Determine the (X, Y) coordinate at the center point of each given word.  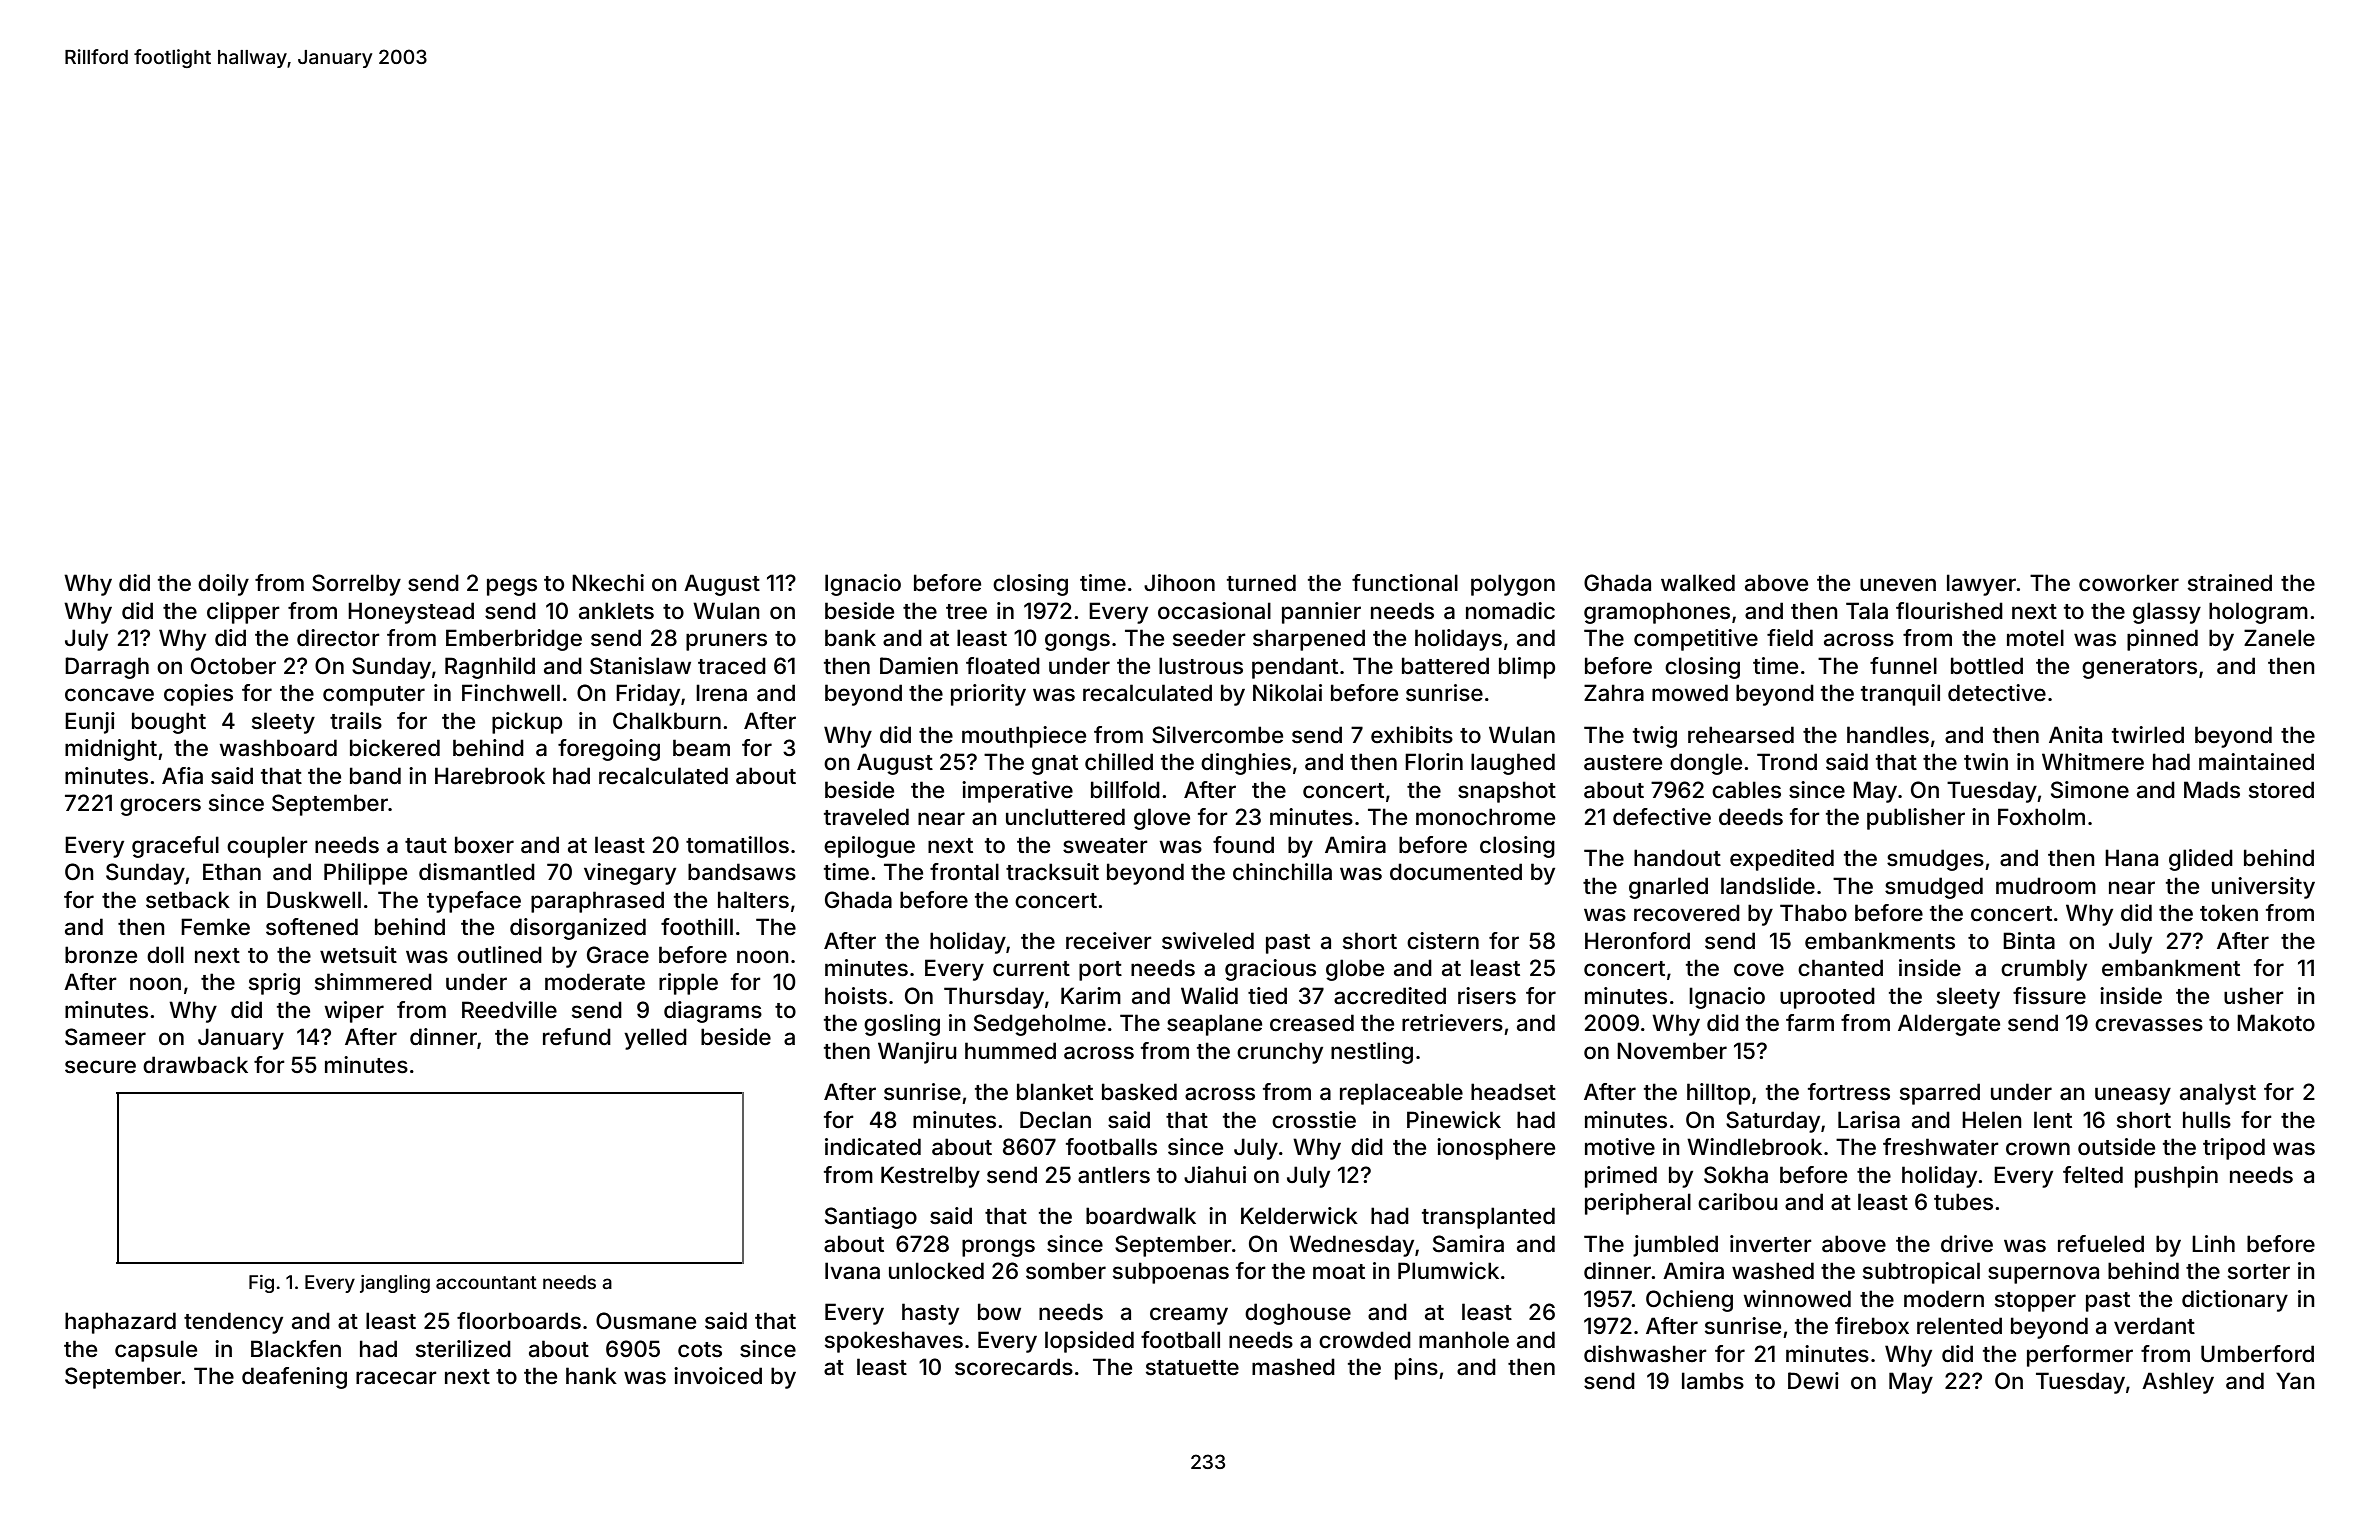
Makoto (2276, 1023)
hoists (856, 996)
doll (165, 954)
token (2229, 913)
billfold (1125, 790)
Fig (261, 1284)
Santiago (871, 1218)
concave (109, 695)
